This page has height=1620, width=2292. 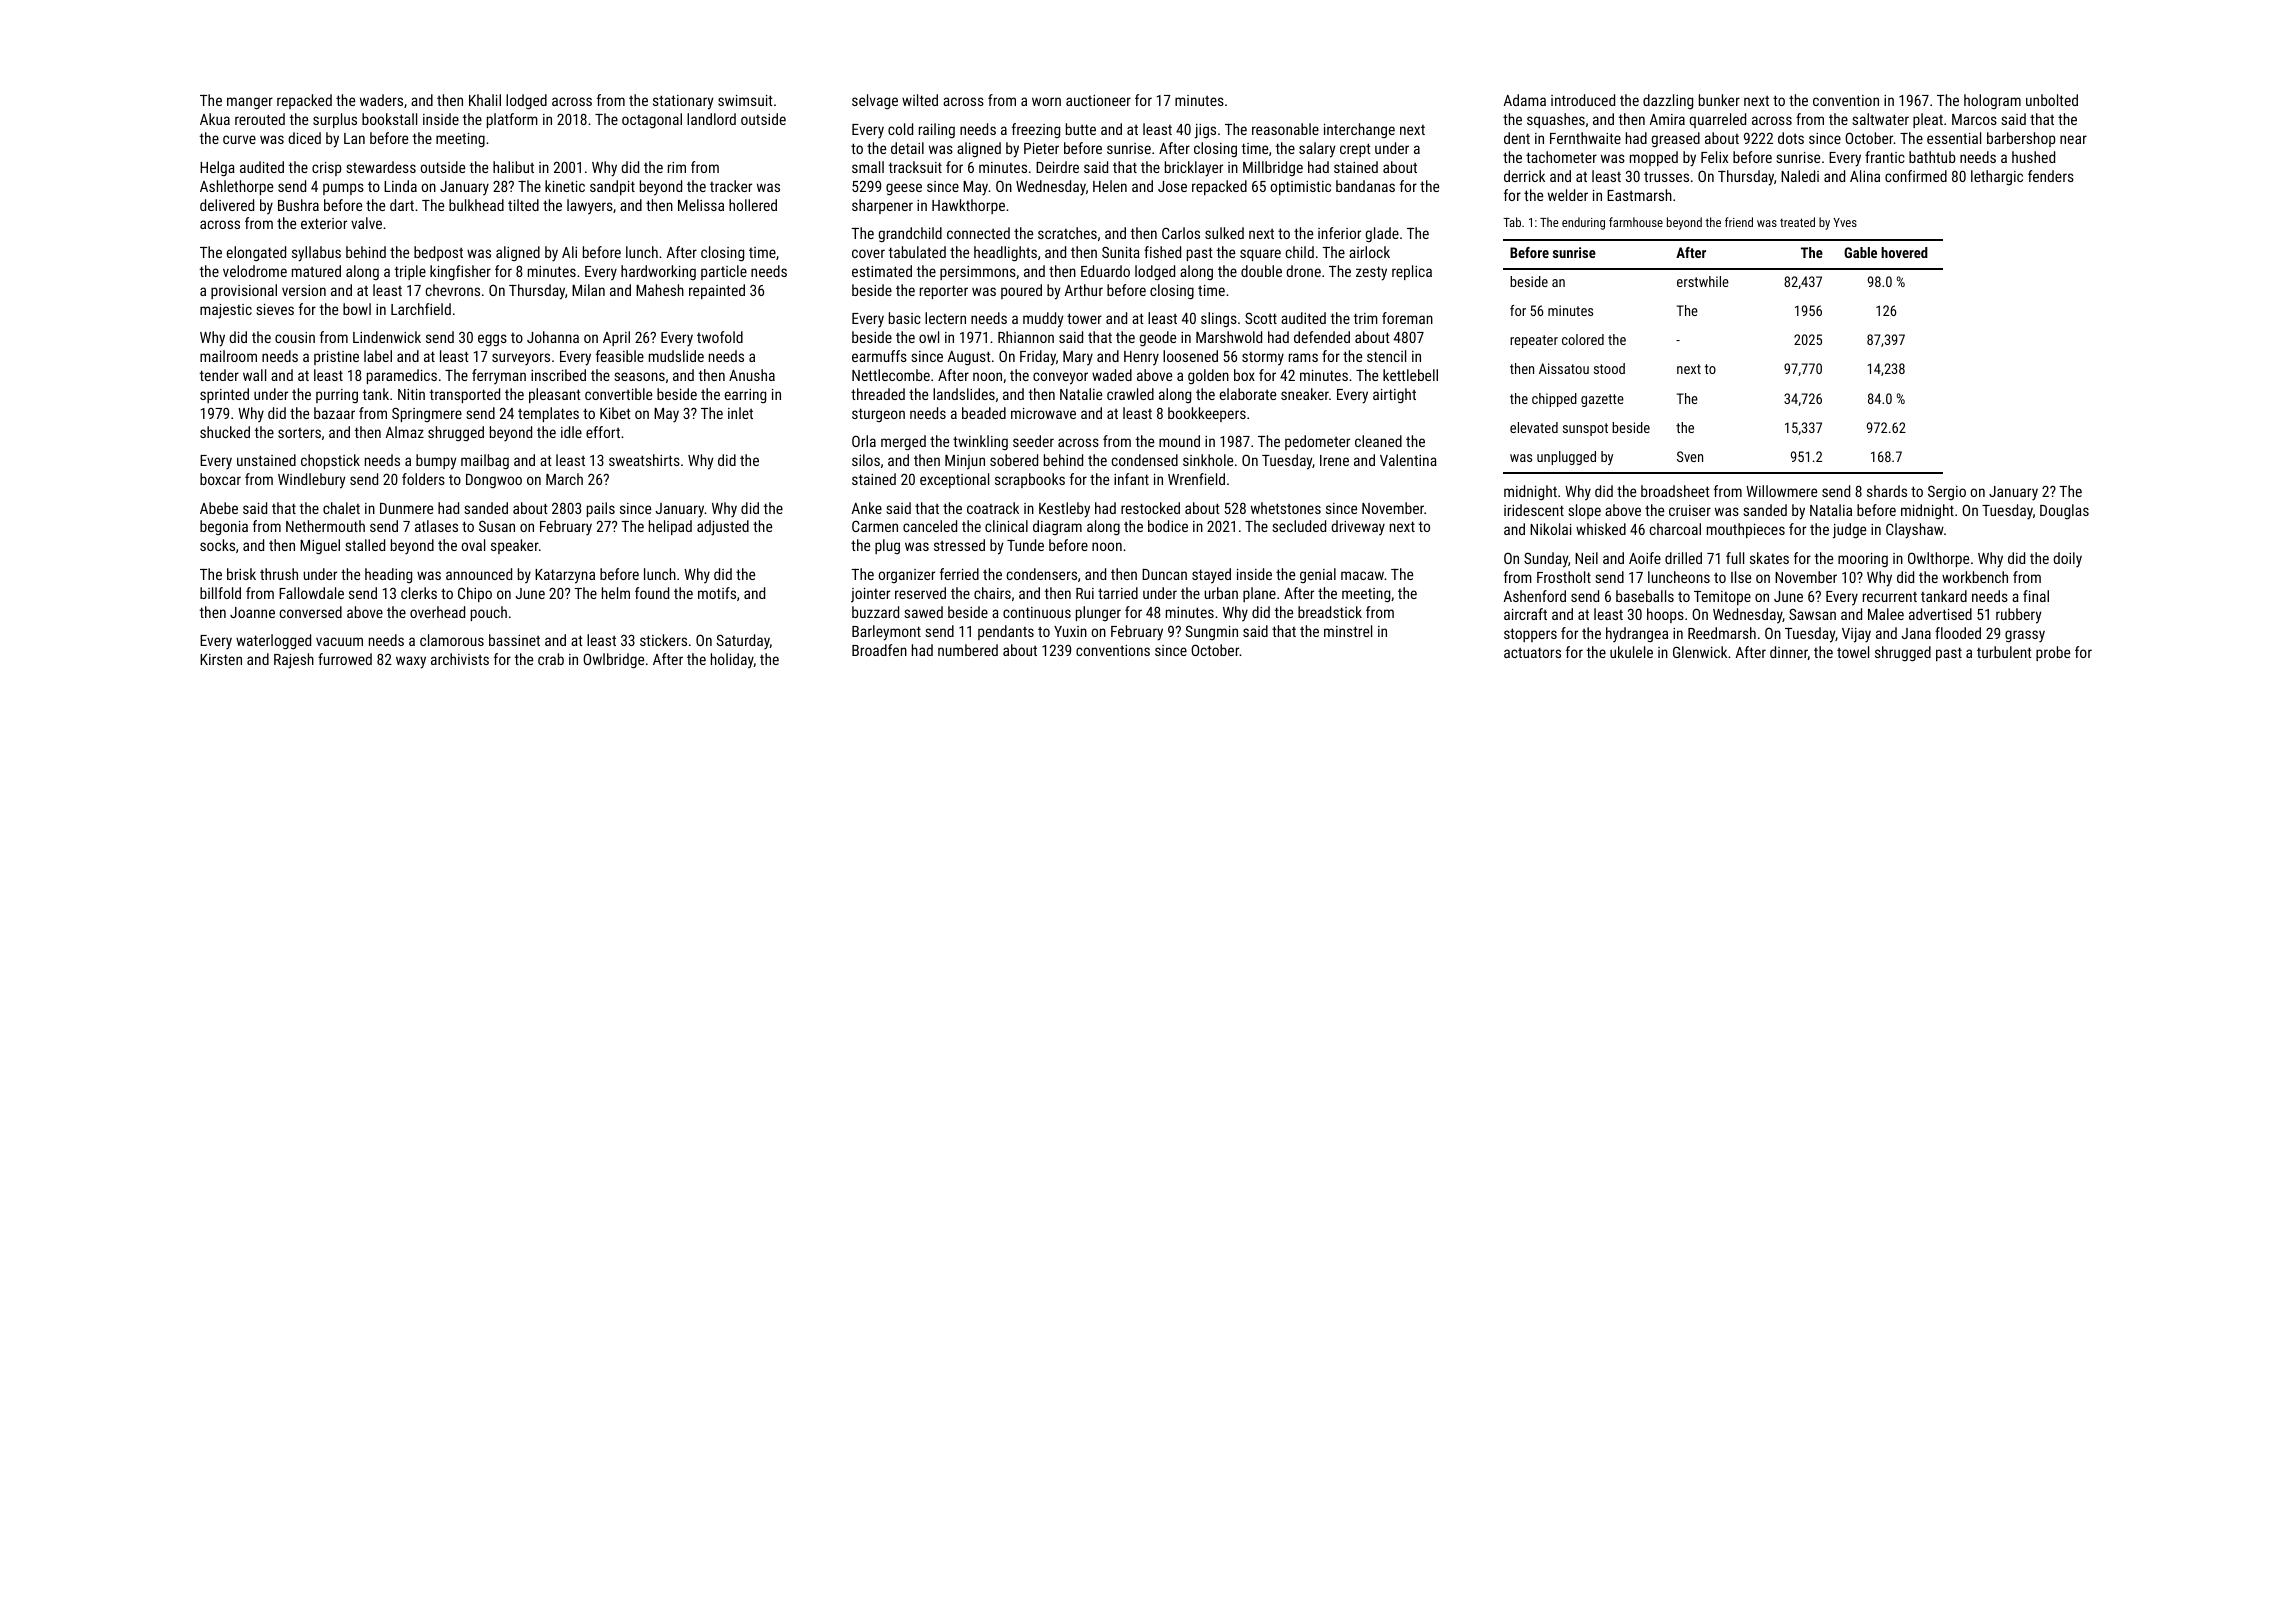 I want to click on waded, so click(x=1112, y=375).
